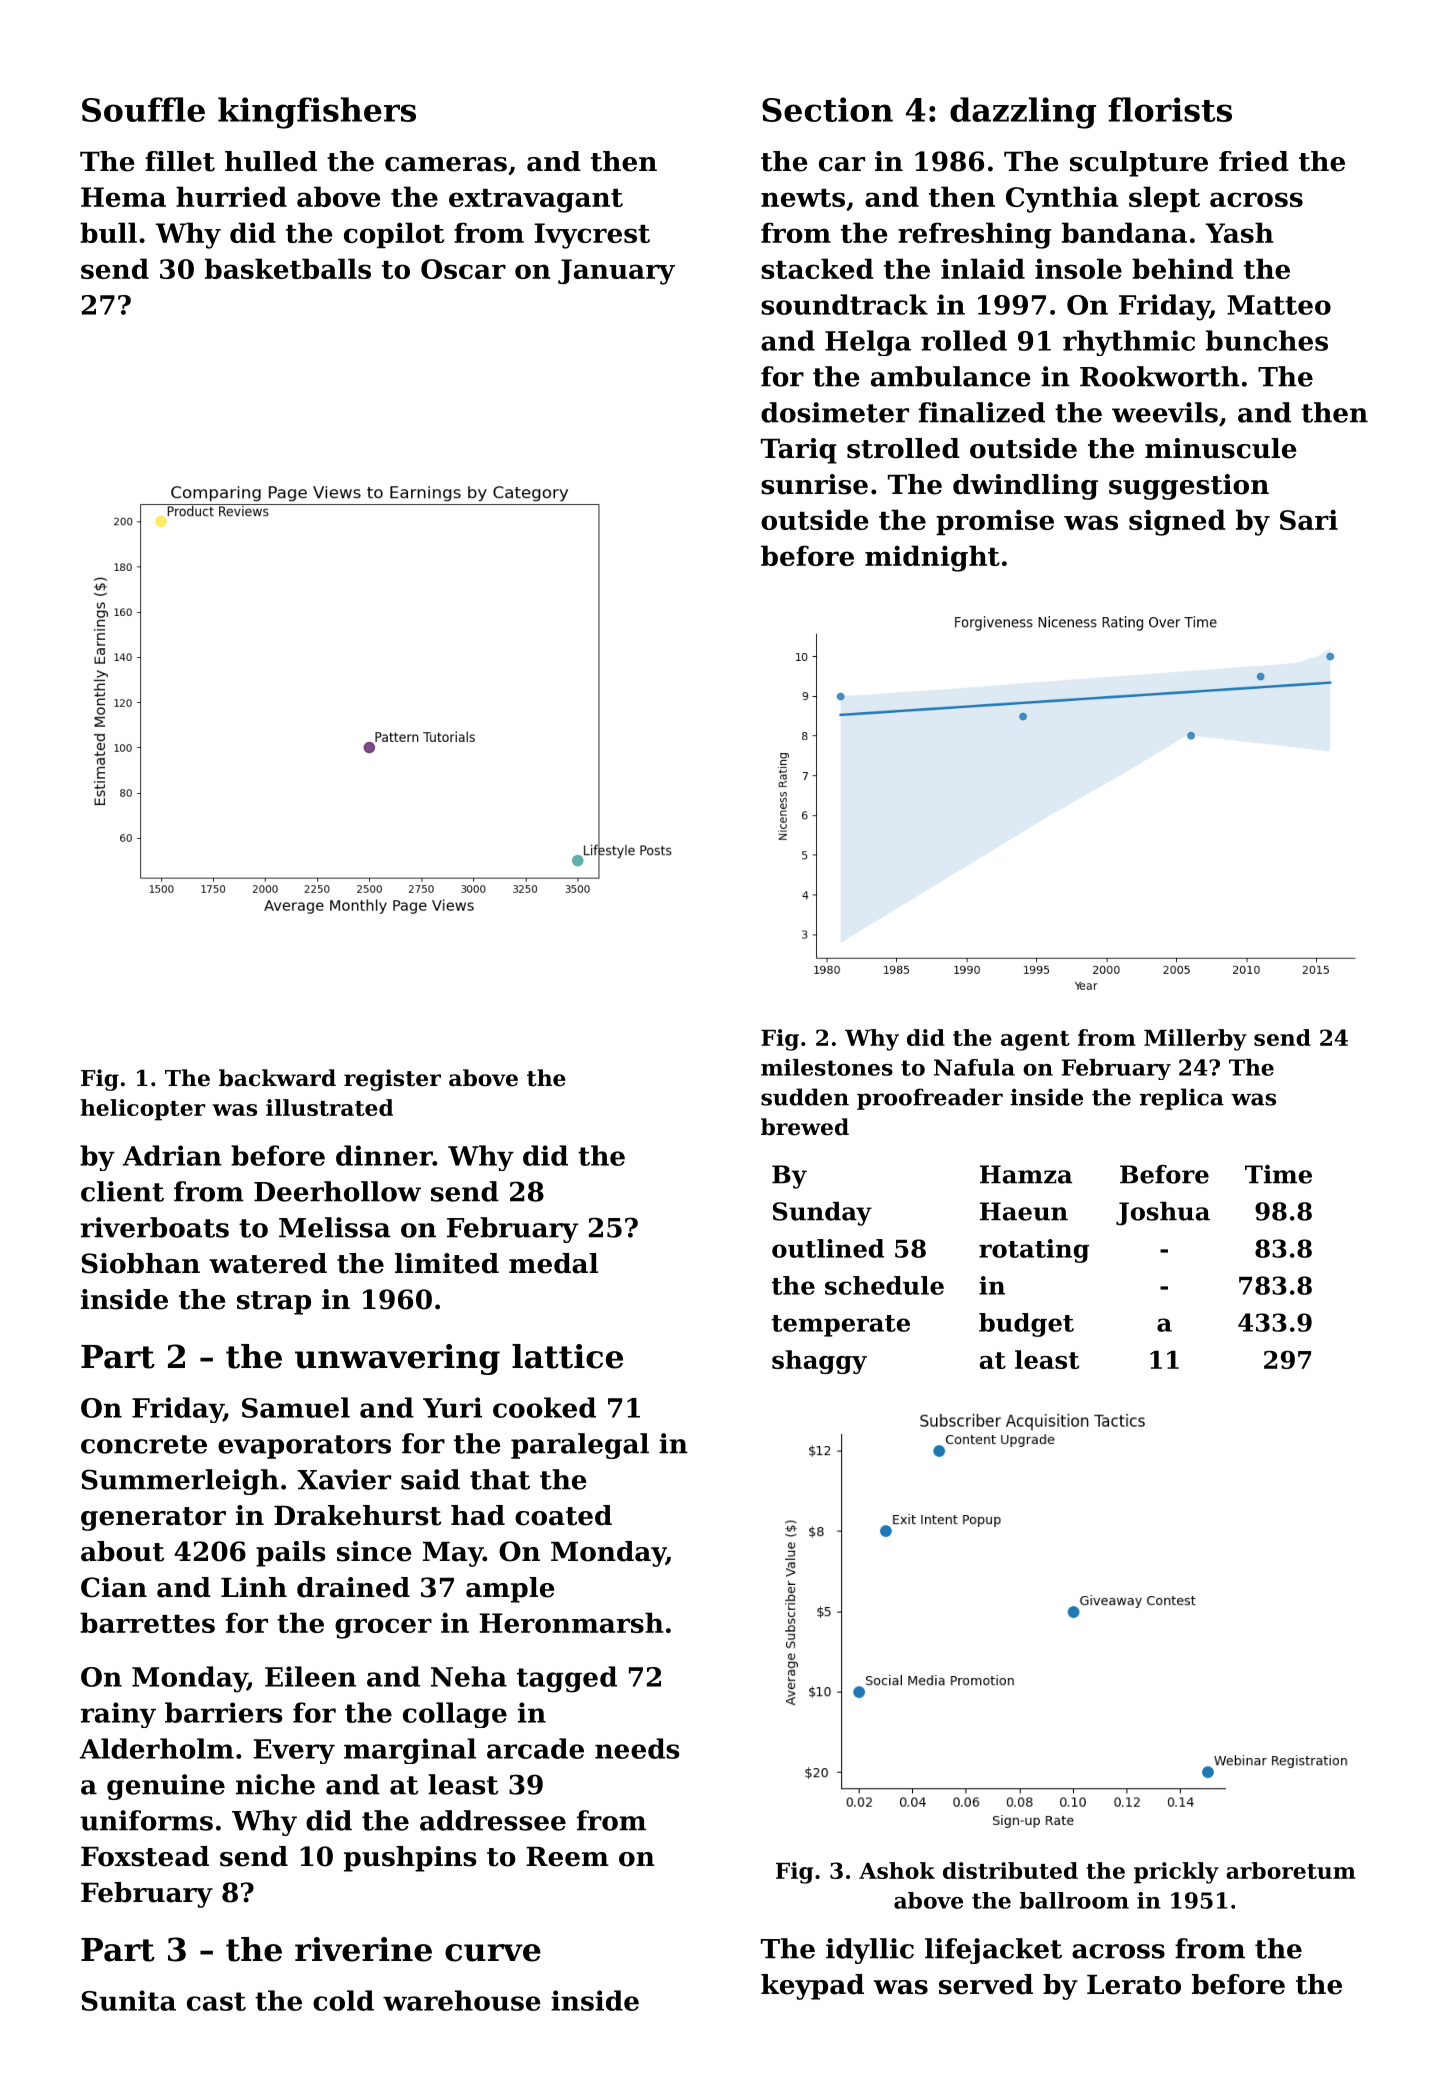 The width and height of the screenshot is (1450, 2100). What do you see at coordinates (1195, 1040) in the screenshot?
I see `Millerby` at bounding box center [1195, 1040].
